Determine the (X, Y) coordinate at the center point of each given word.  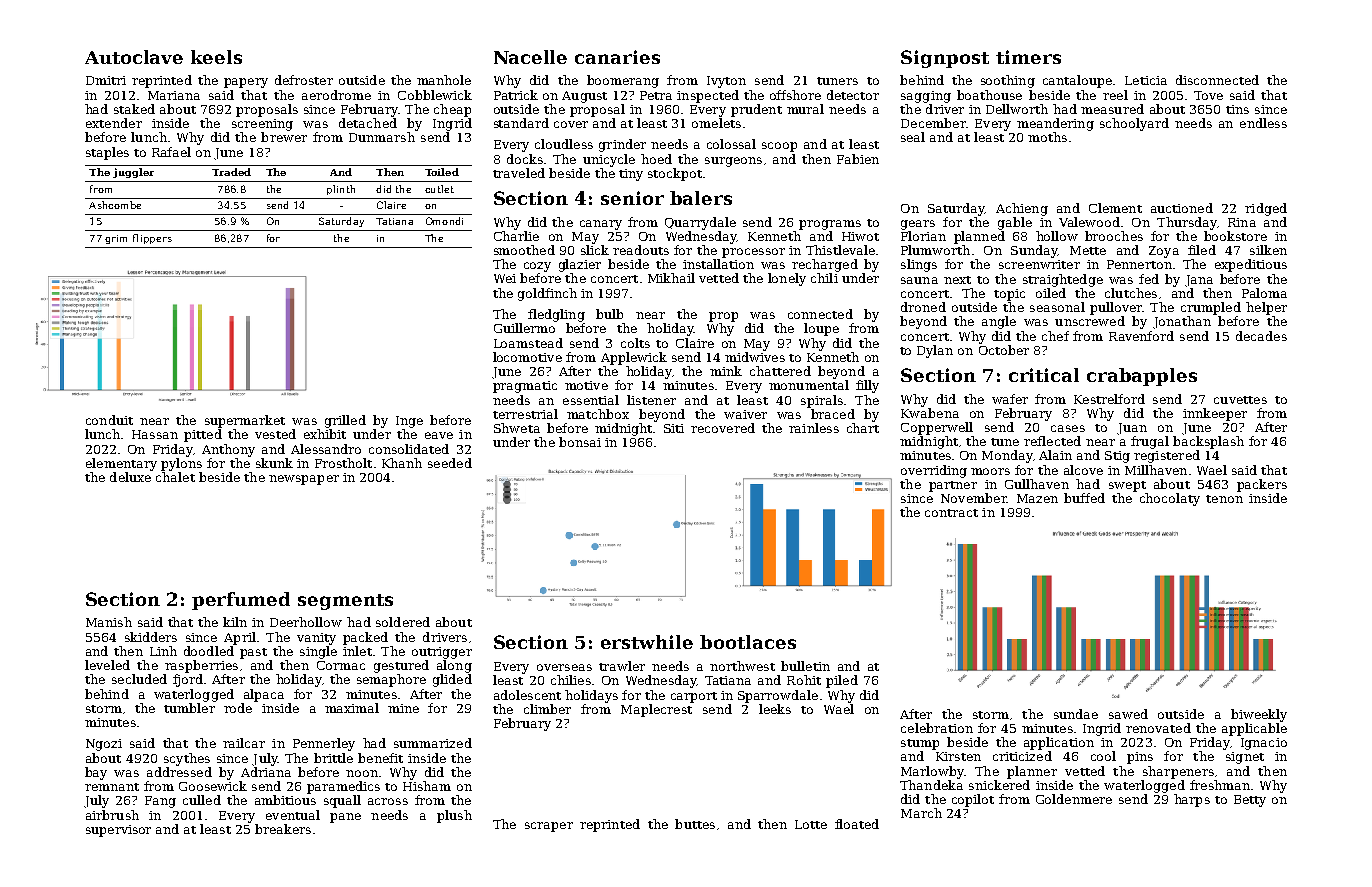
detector (853, 95)
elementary (121, 464)
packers (1262, 485)
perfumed (241, 601)
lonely (787, 279)
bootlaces (748, 642)
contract (951, 513)
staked (134, 109)
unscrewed (1090, 321)
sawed (1128, 714)
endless (1263, 123)
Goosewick (213, 786)
